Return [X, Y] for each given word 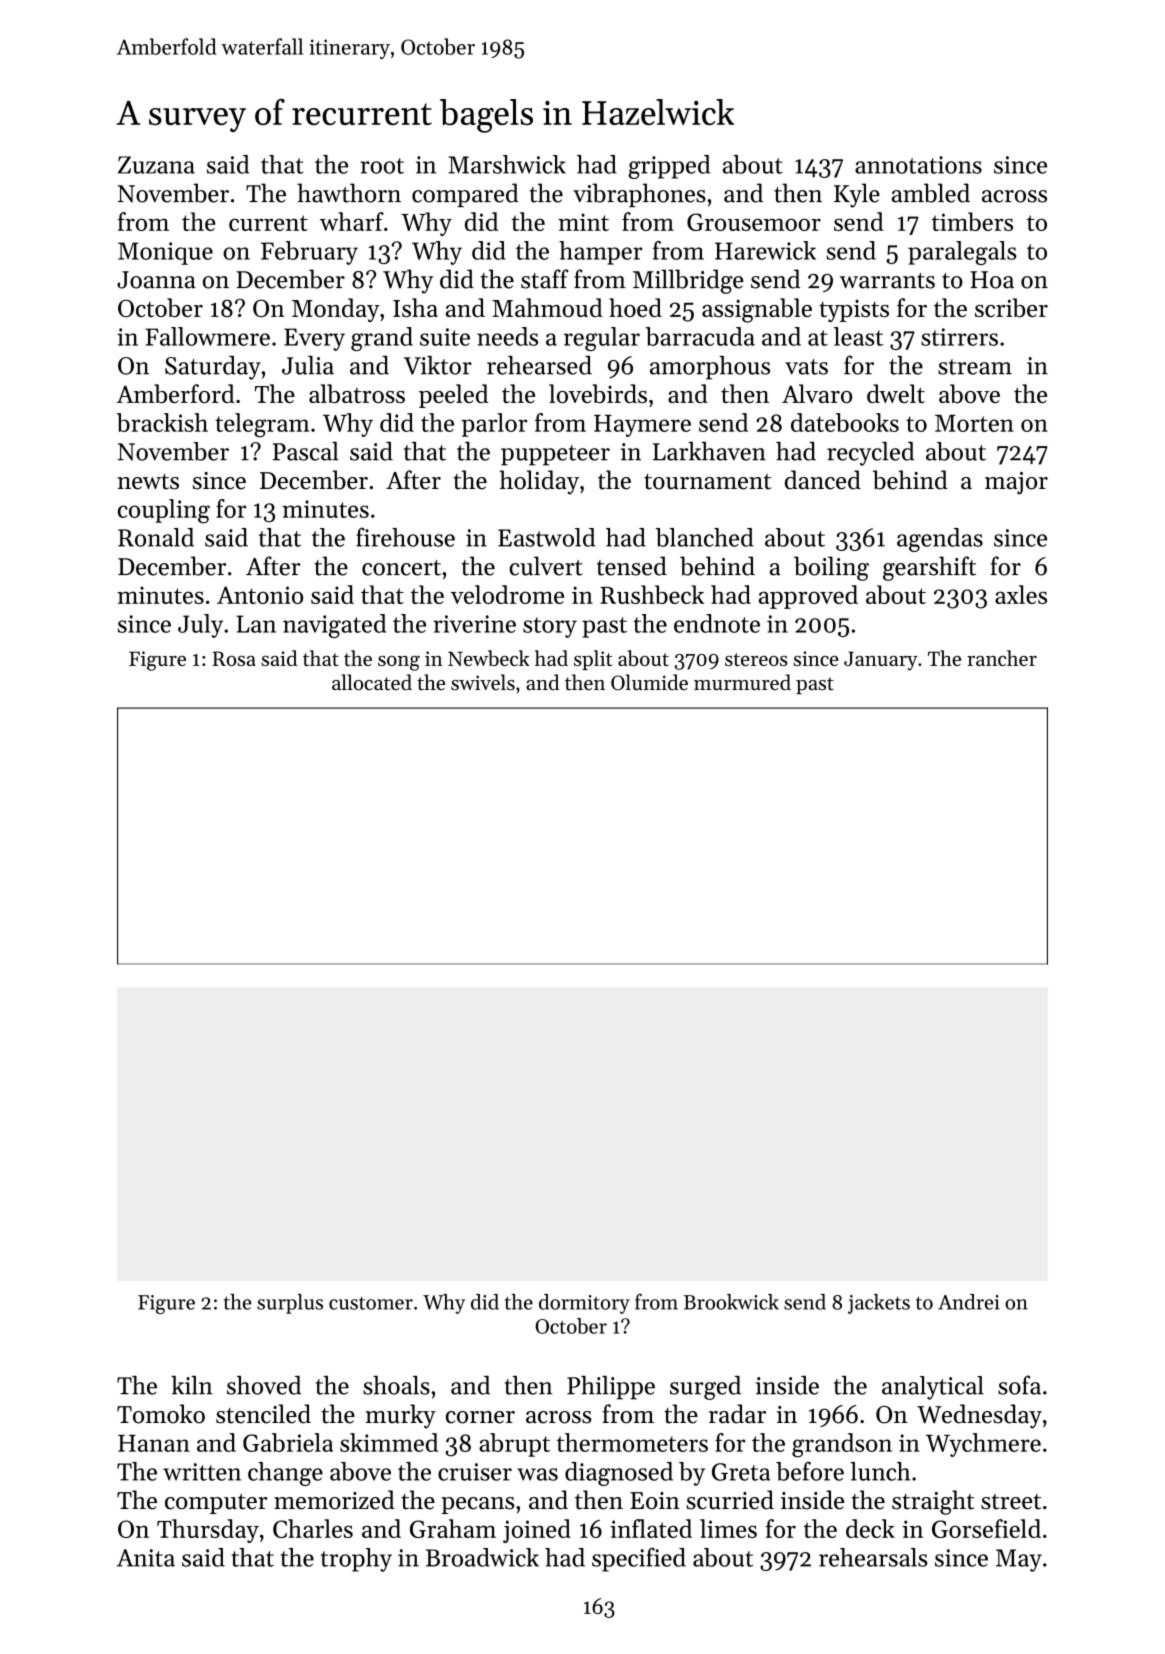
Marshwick [507, 164]
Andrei [968, 1302]
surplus [290, 1304]
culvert [546, 566]
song [399, 663]
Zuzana [156, 165]
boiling [831, 568]
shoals [396, 1385]
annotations [918, 165]
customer [371, 1303]
